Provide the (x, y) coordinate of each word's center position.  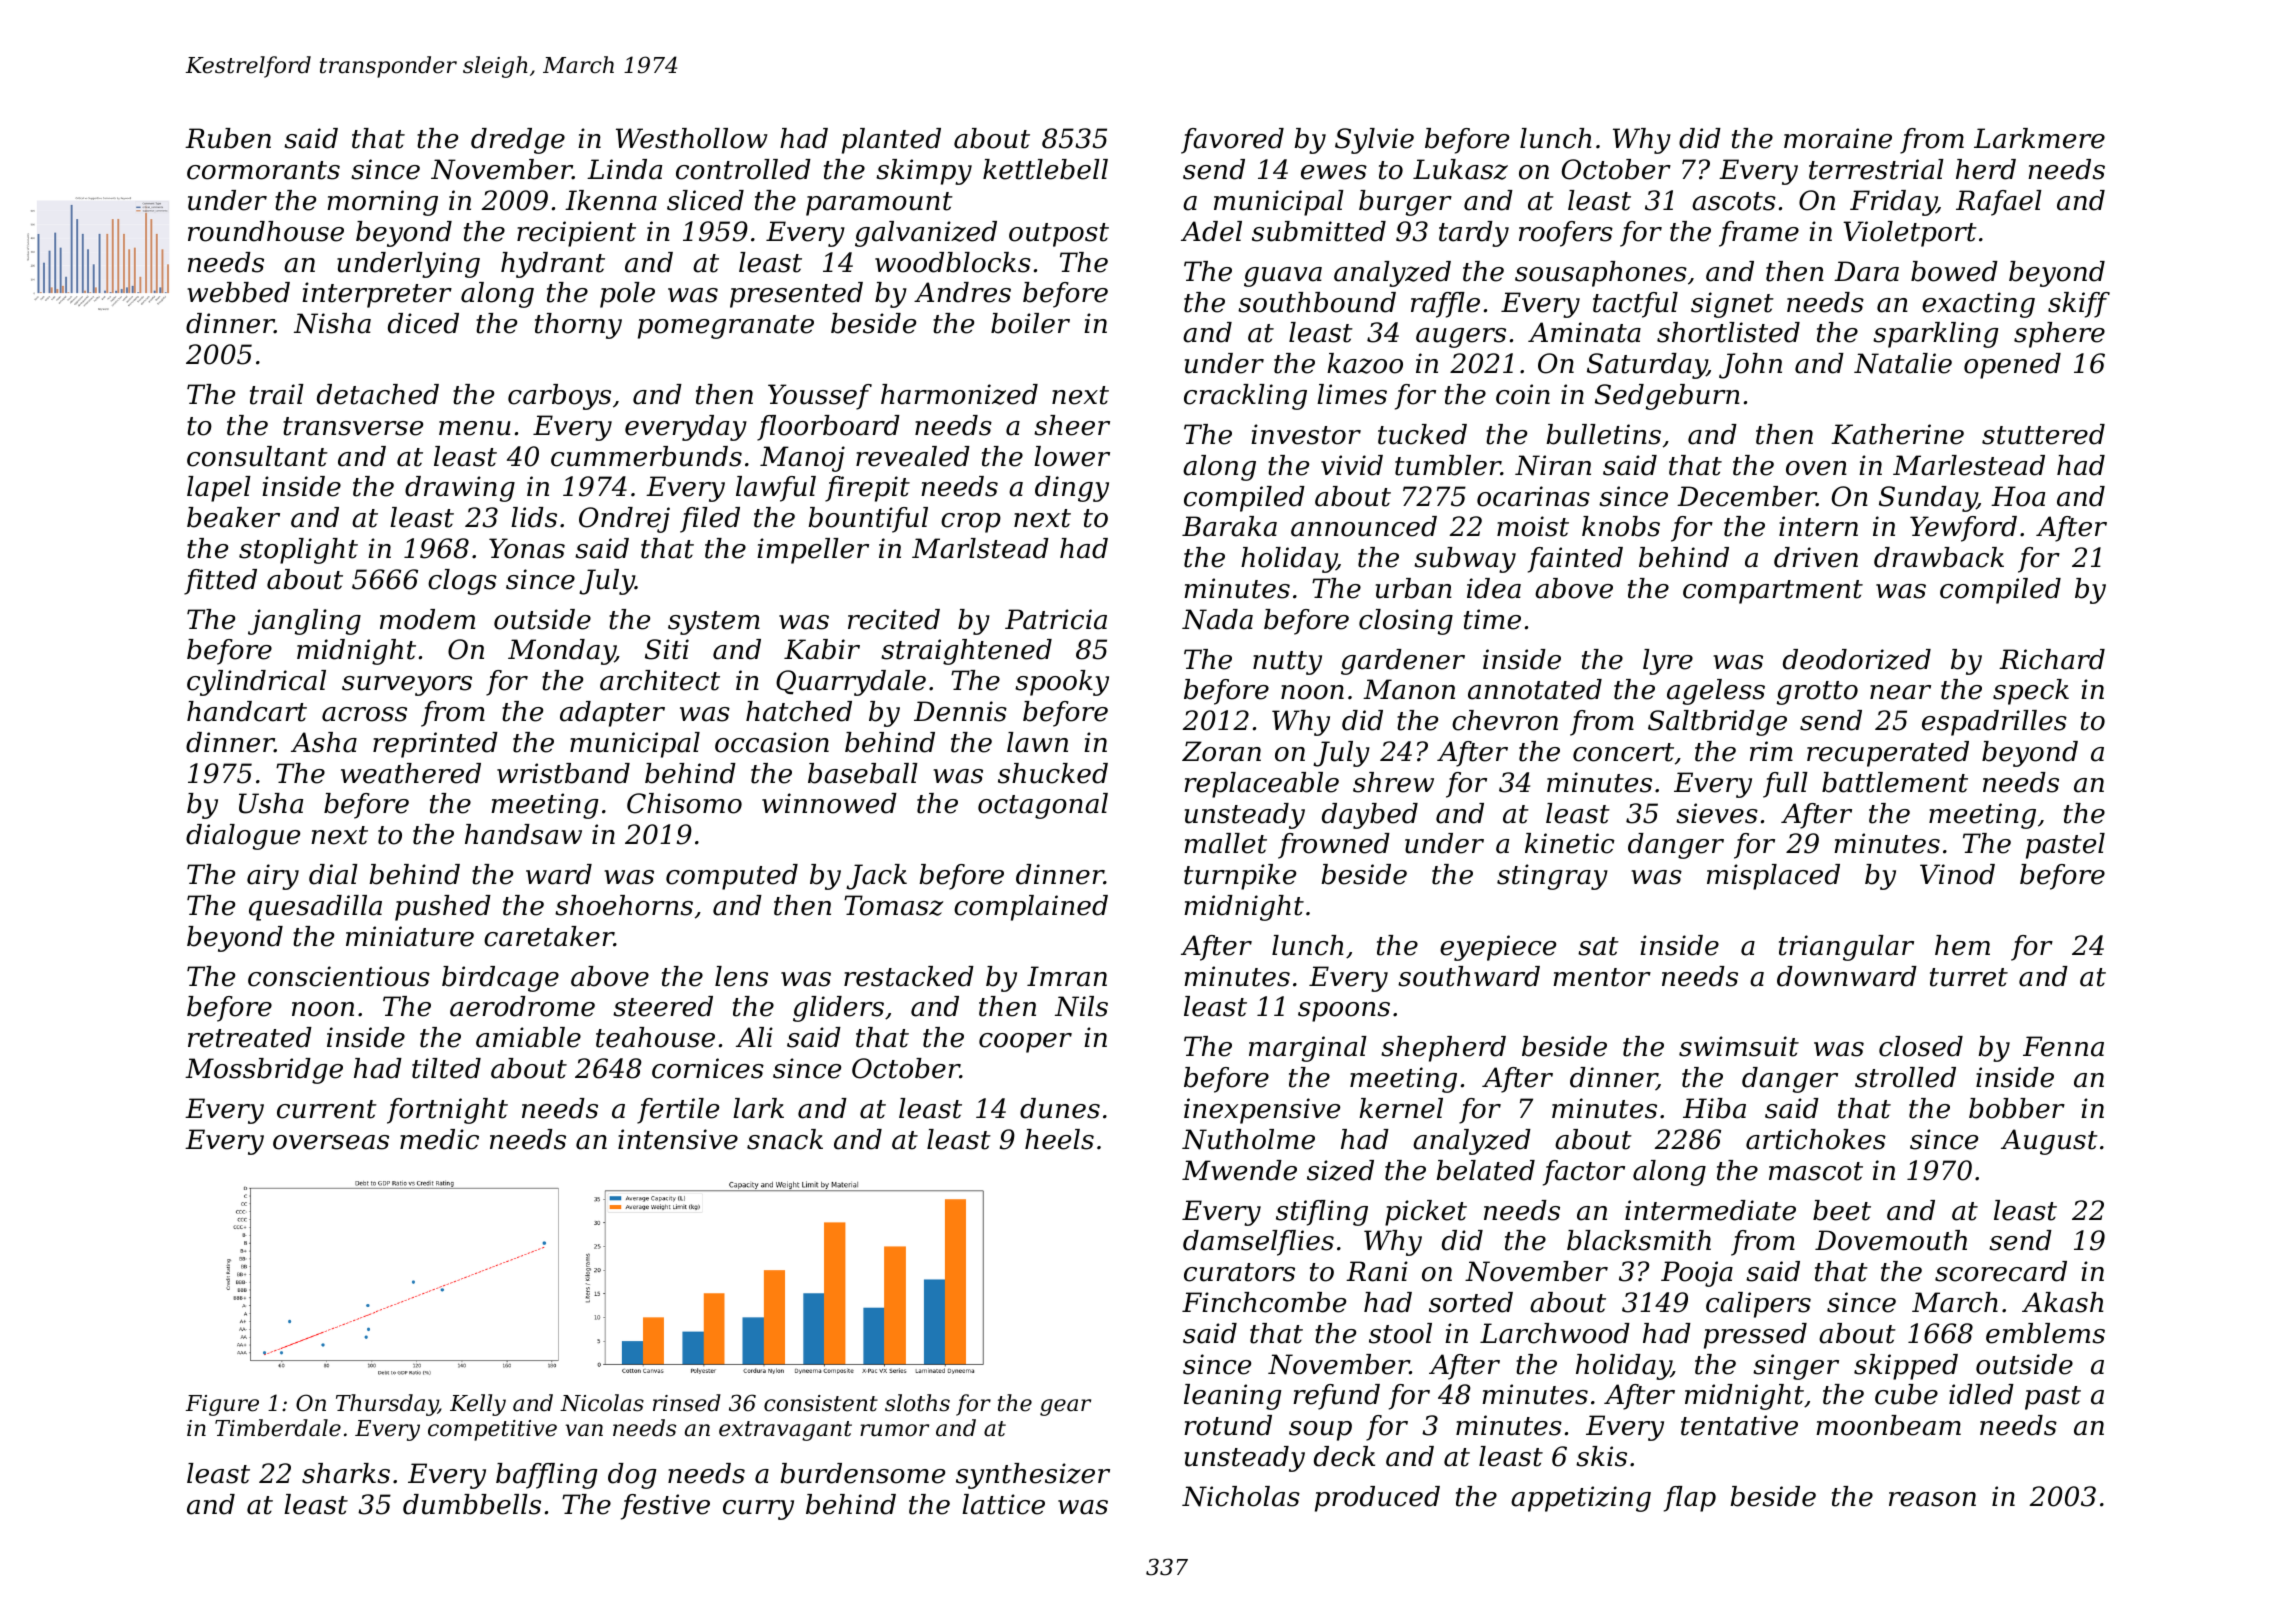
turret (1969, 977)
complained (1031, 908)
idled (1981, 1394)
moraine (1838, 138)
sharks (346, 1473)
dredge (518, 141)
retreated (250, 1037)
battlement (1895, 782)
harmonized (959, 394)
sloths (917, 1403)
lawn (1037, 742)
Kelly (478, 1405)
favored (1232, 141)
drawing (460, 489)
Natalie (1903, 363)
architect (660, 680)
